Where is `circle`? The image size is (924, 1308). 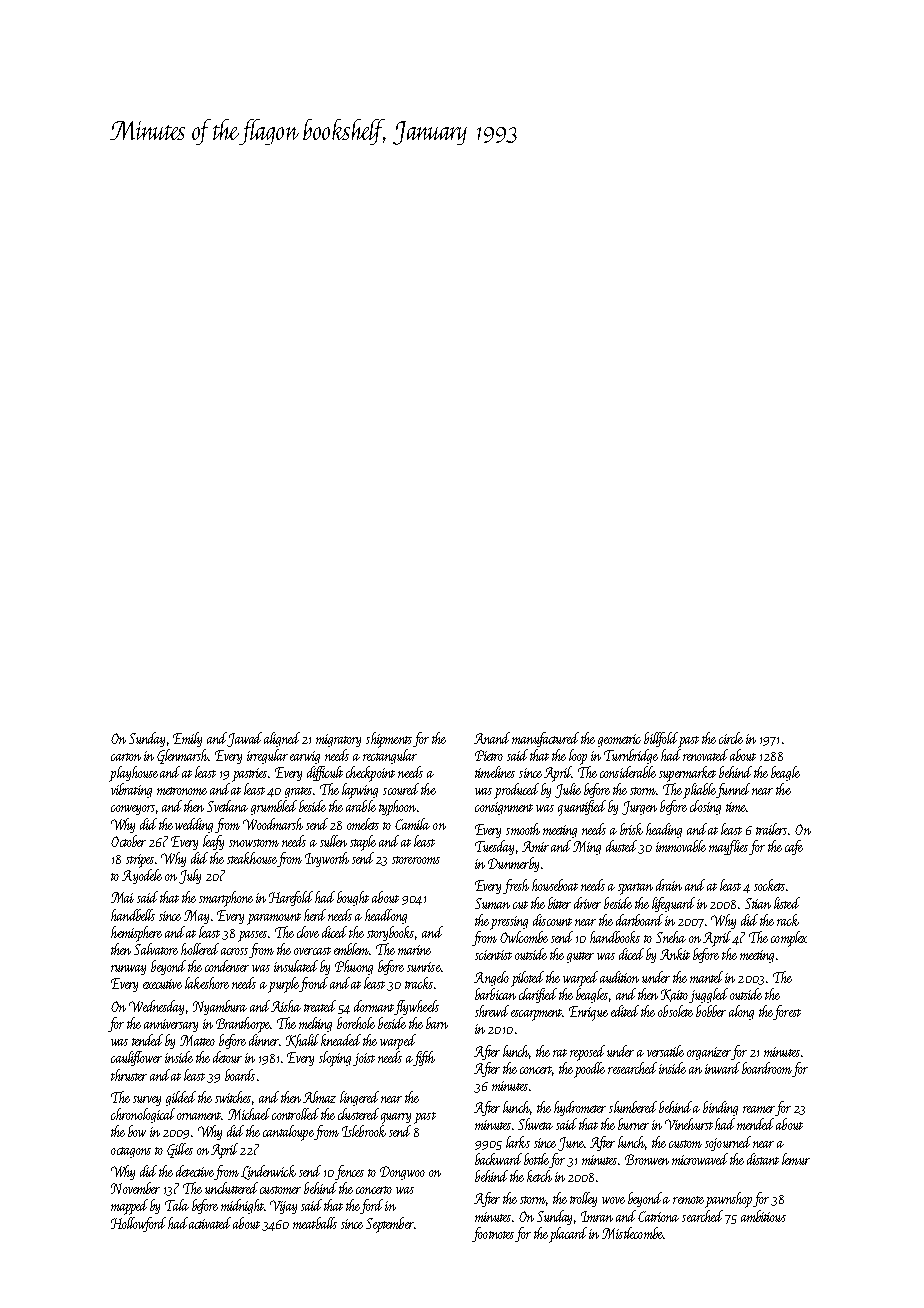
circle is located at coordinates (731, 738).
